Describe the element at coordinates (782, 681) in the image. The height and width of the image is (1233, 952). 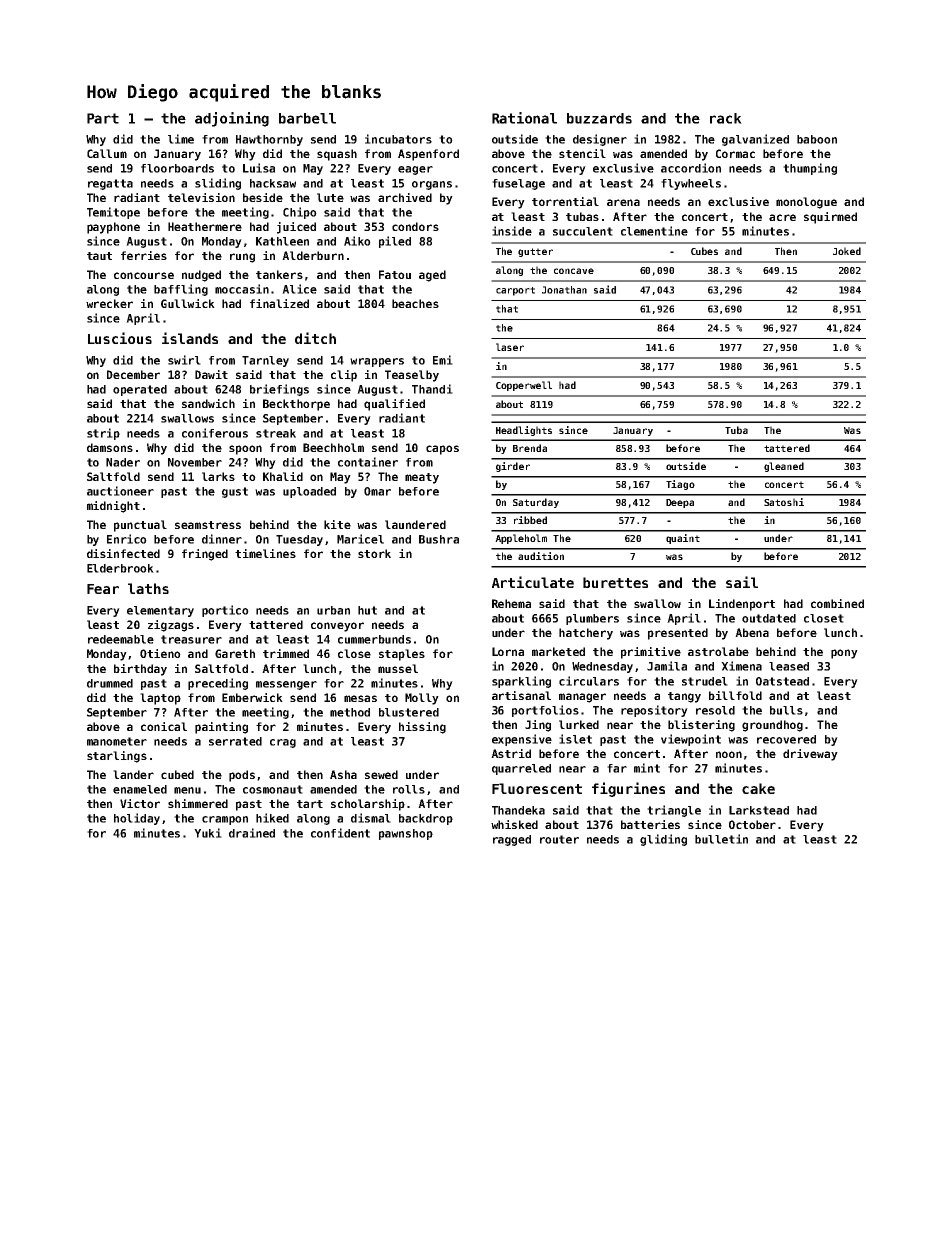
I see `Oatstead` at that location.
